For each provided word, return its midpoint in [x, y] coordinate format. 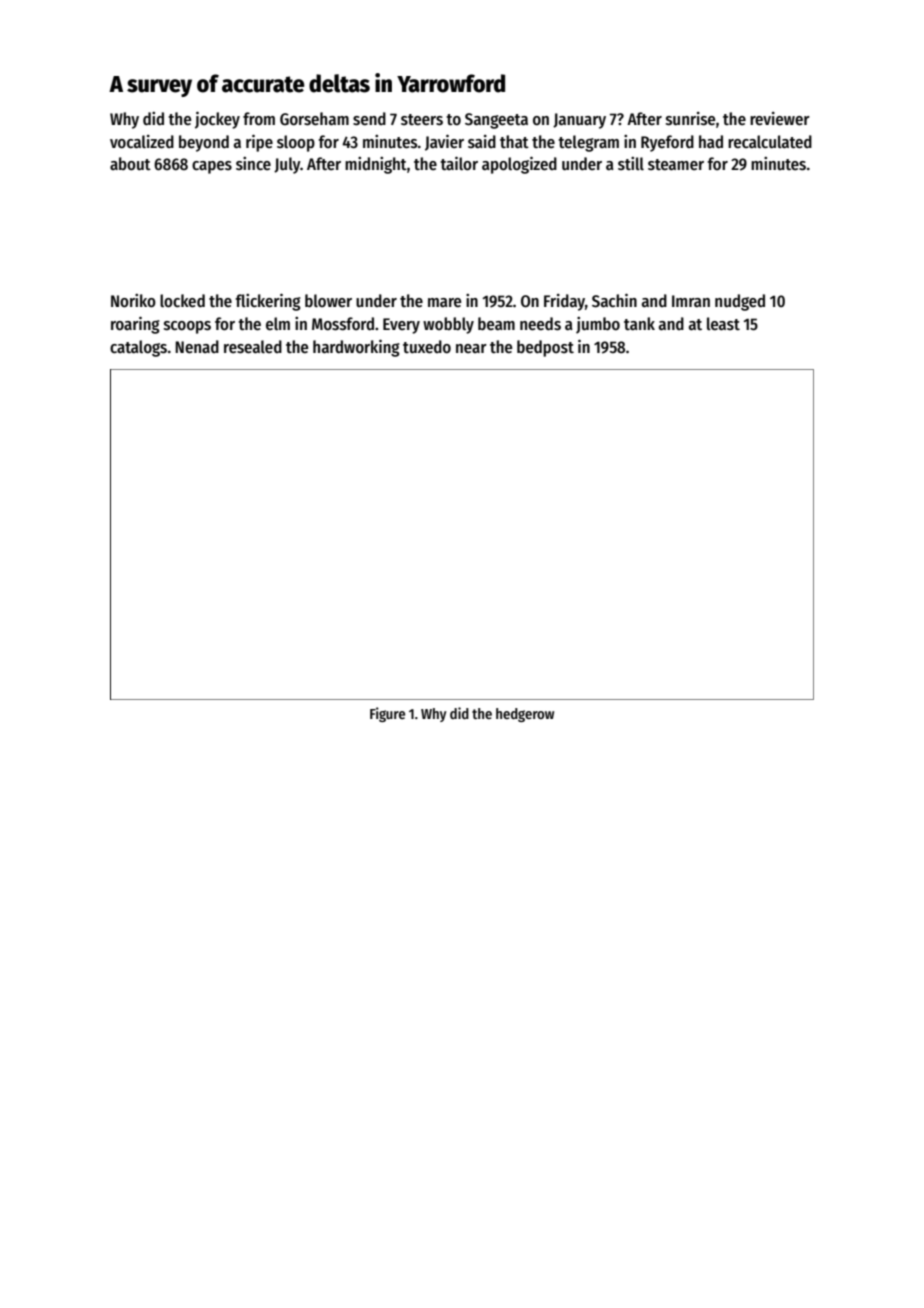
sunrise [690, 119]
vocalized [142, 142]
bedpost [545, 348]
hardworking [356, 348]
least [723, 324]
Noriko [133, 301]
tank [639, 323]
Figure [387, 714]
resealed [253, 347]
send [369, 119]
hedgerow [525, 715]
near [471, 349]
